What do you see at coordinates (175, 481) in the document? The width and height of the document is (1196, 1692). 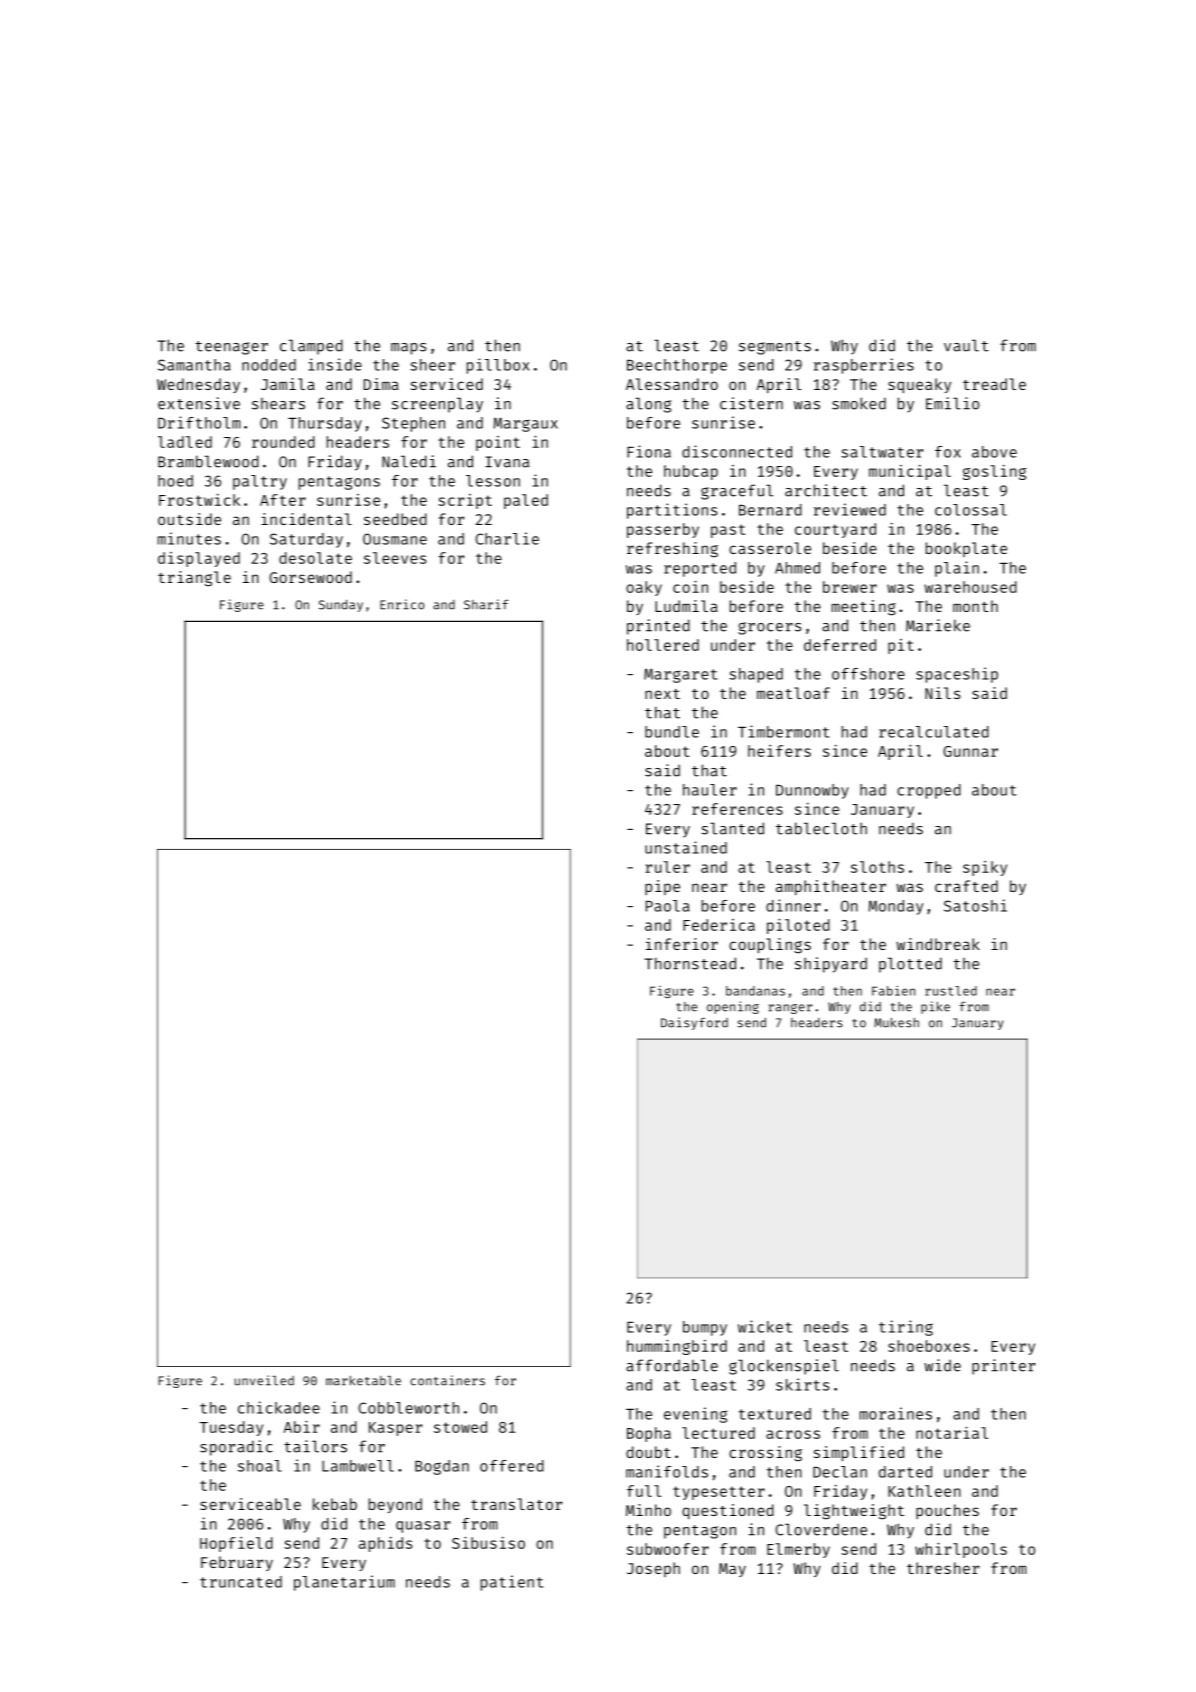 I see `hoed` at bounding box center [175, 481].
